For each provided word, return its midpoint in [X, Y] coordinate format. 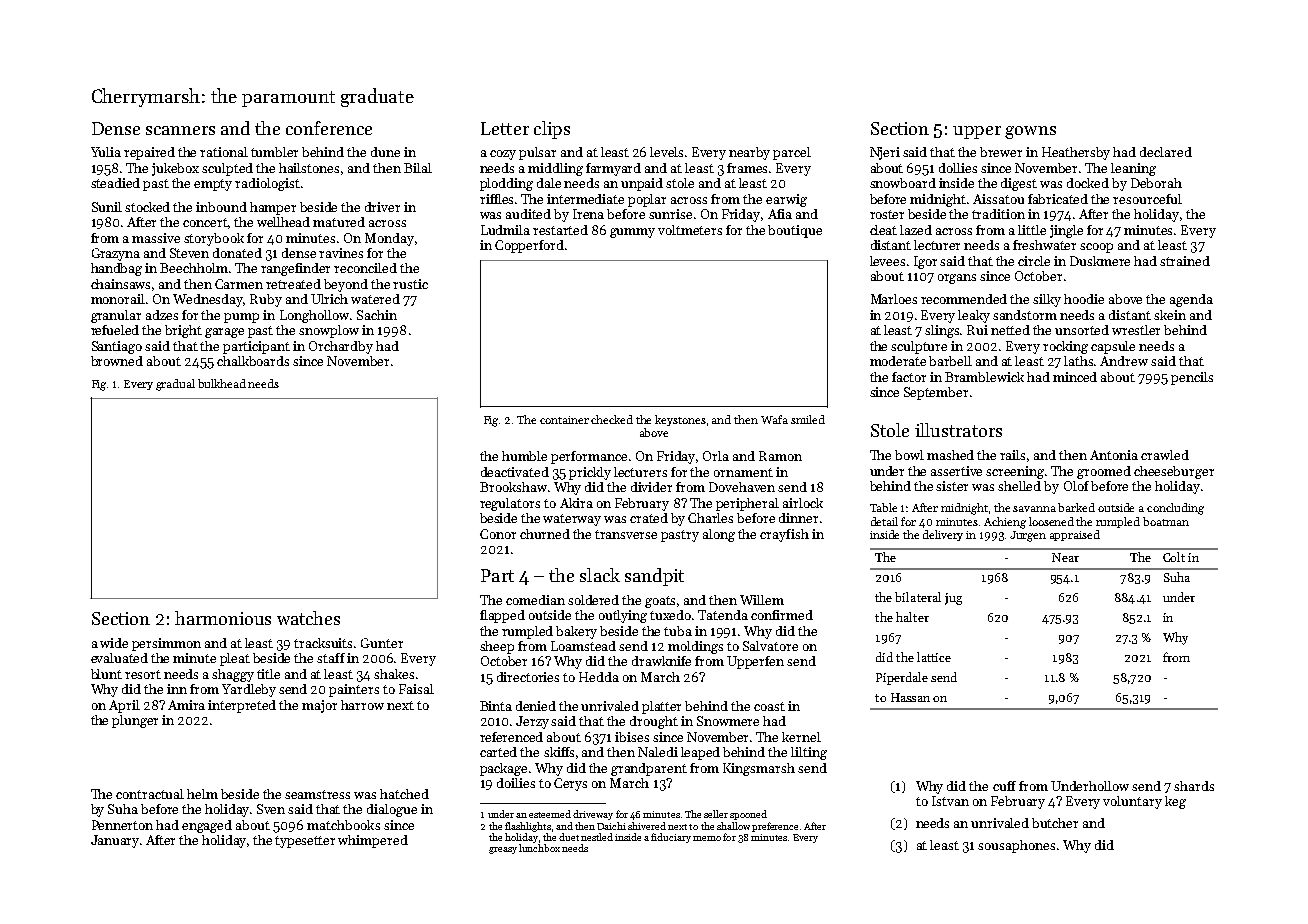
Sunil [107, 207]
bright [183, 331]
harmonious [223, 618]
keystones [680, 420]
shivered [647, 826]
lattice [934, 657]
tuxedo [670, 615]
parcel [792, 153]
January [115, 841]
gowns [1030, 132]
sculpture [919, 347]
